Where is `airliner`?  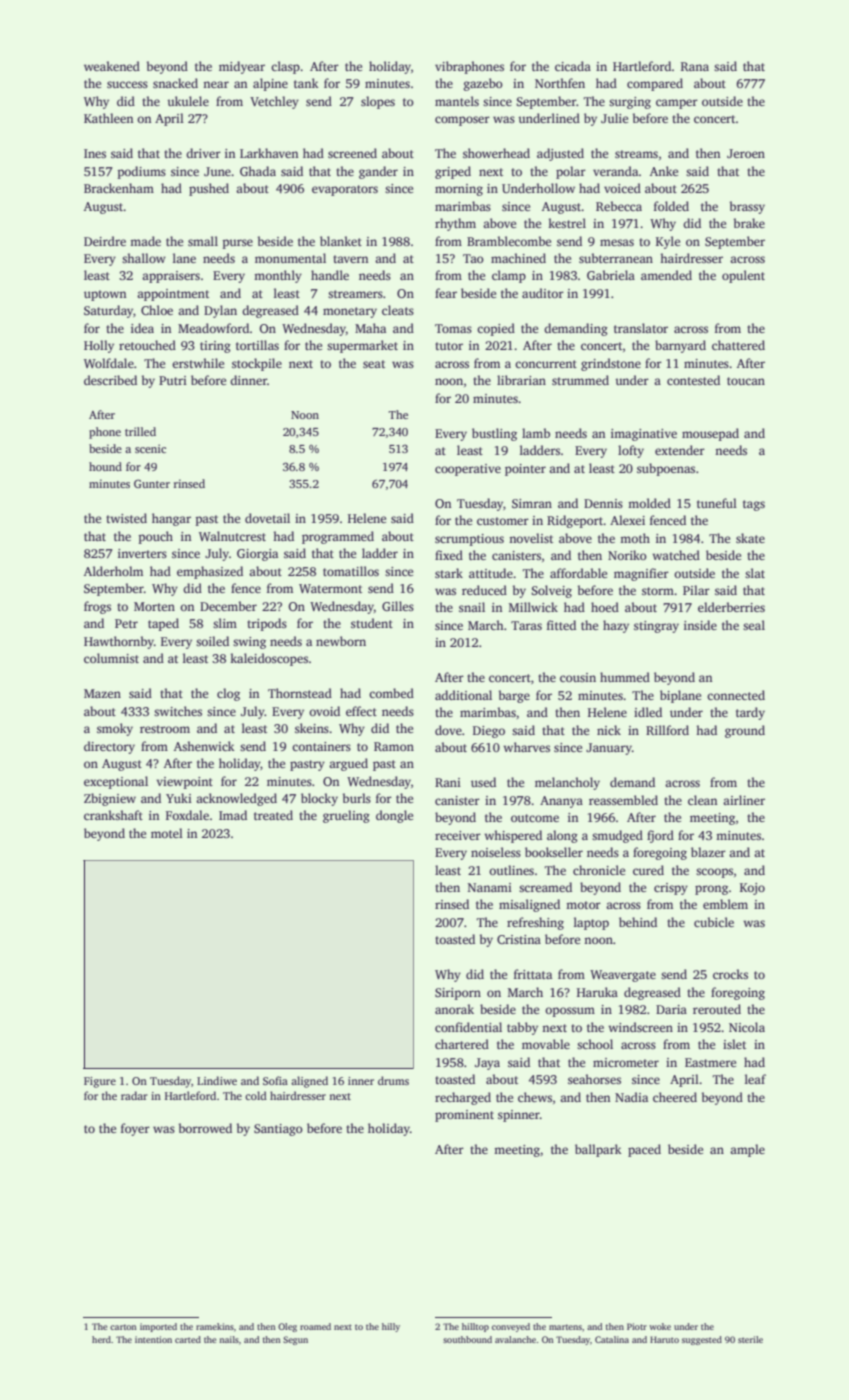
airliner is located at coordinates (744, 800).
